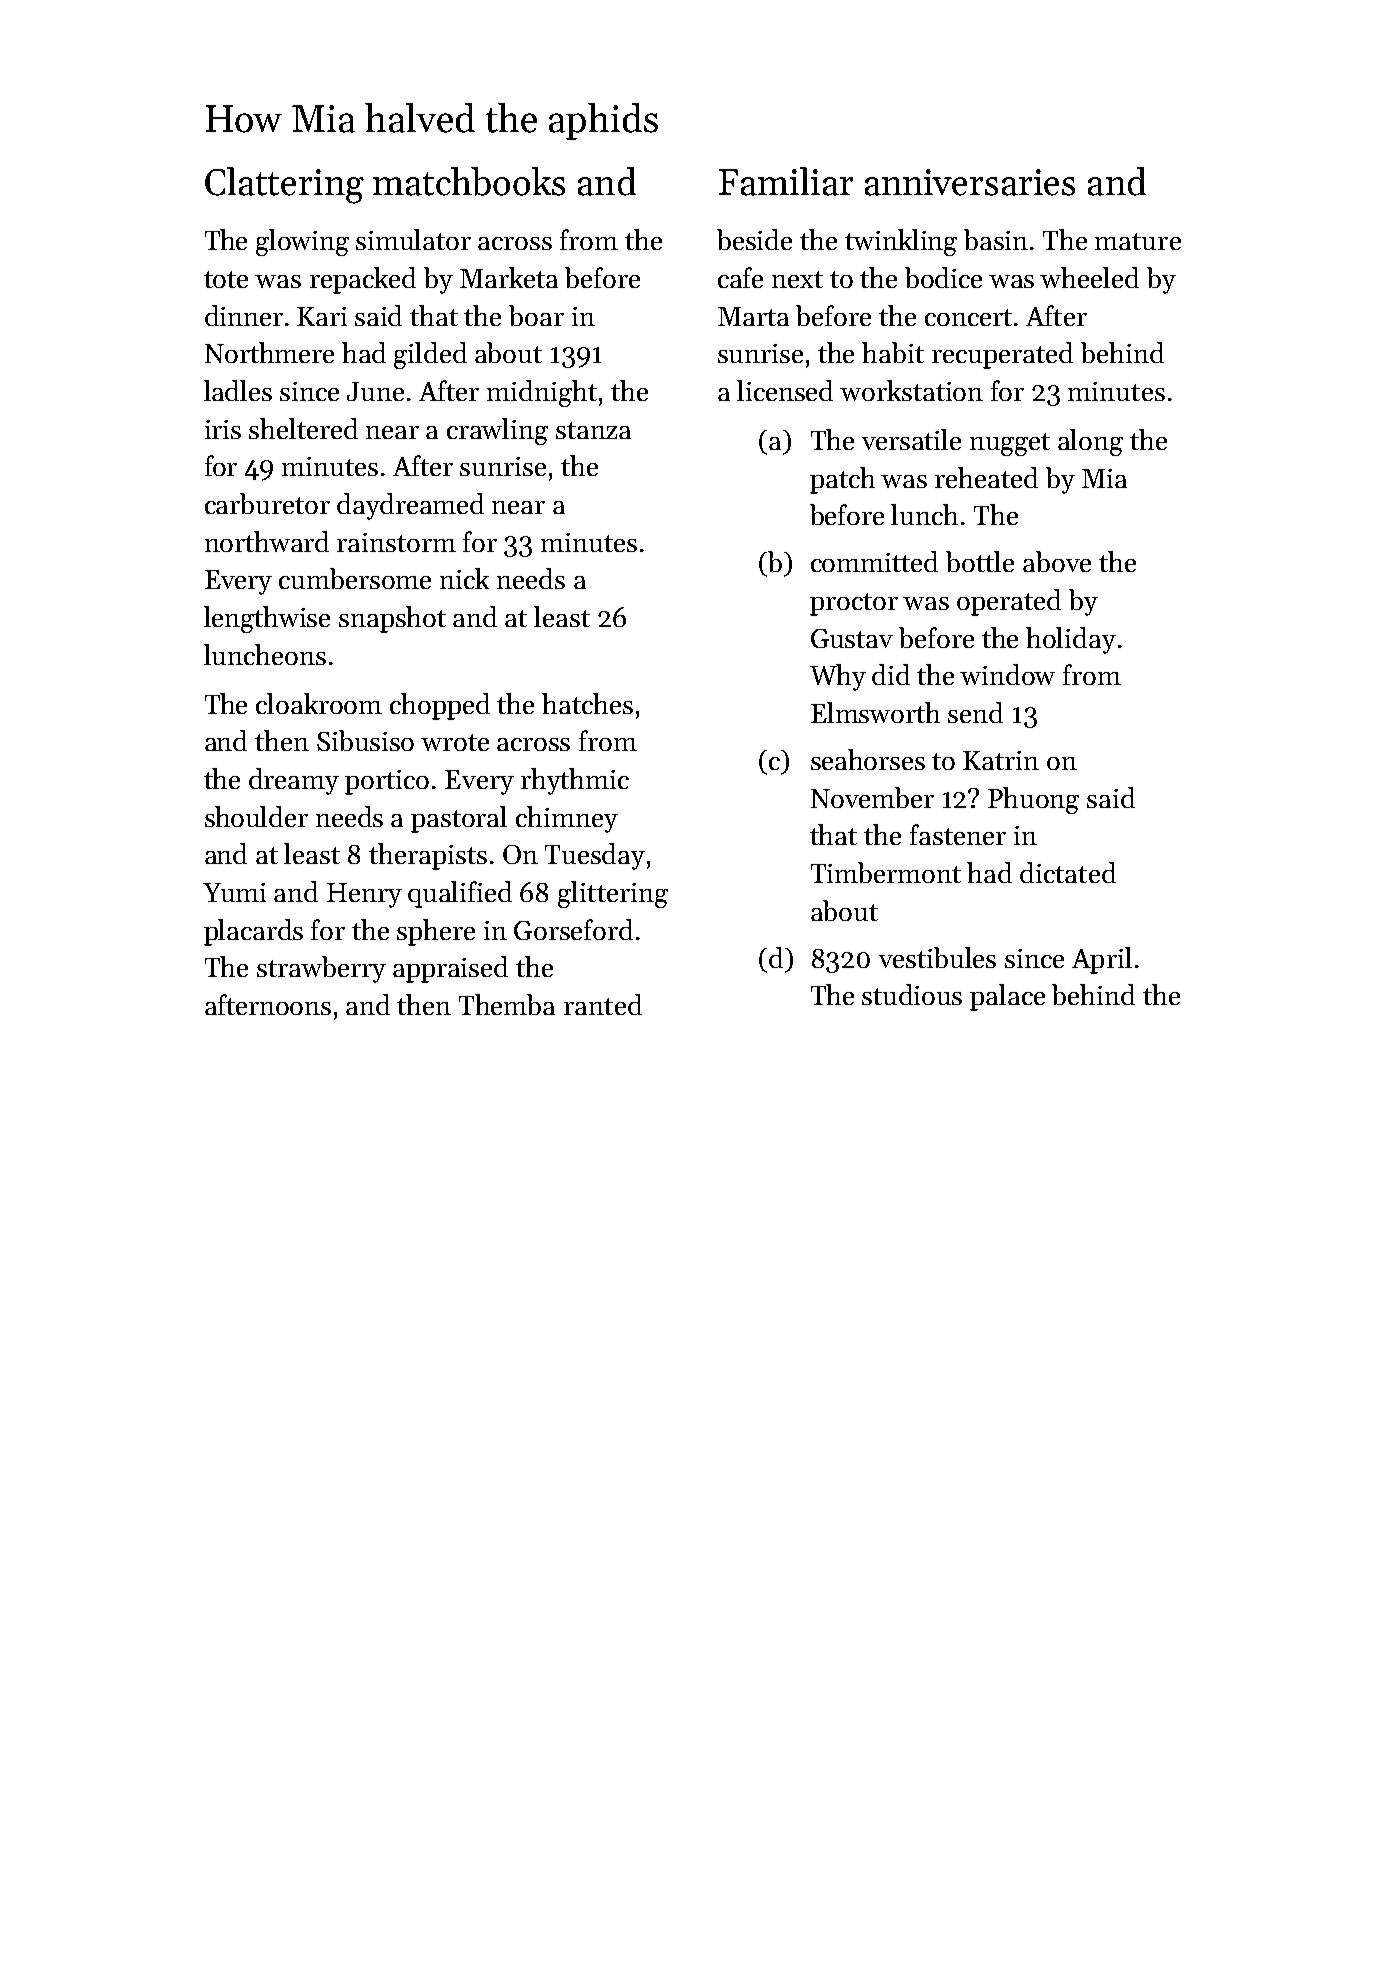 The height and width of the image is (1969, 1386). What do you see at coordinates (1007, 674) in the image?
I see `window` at bounding box center [1007, 674].
